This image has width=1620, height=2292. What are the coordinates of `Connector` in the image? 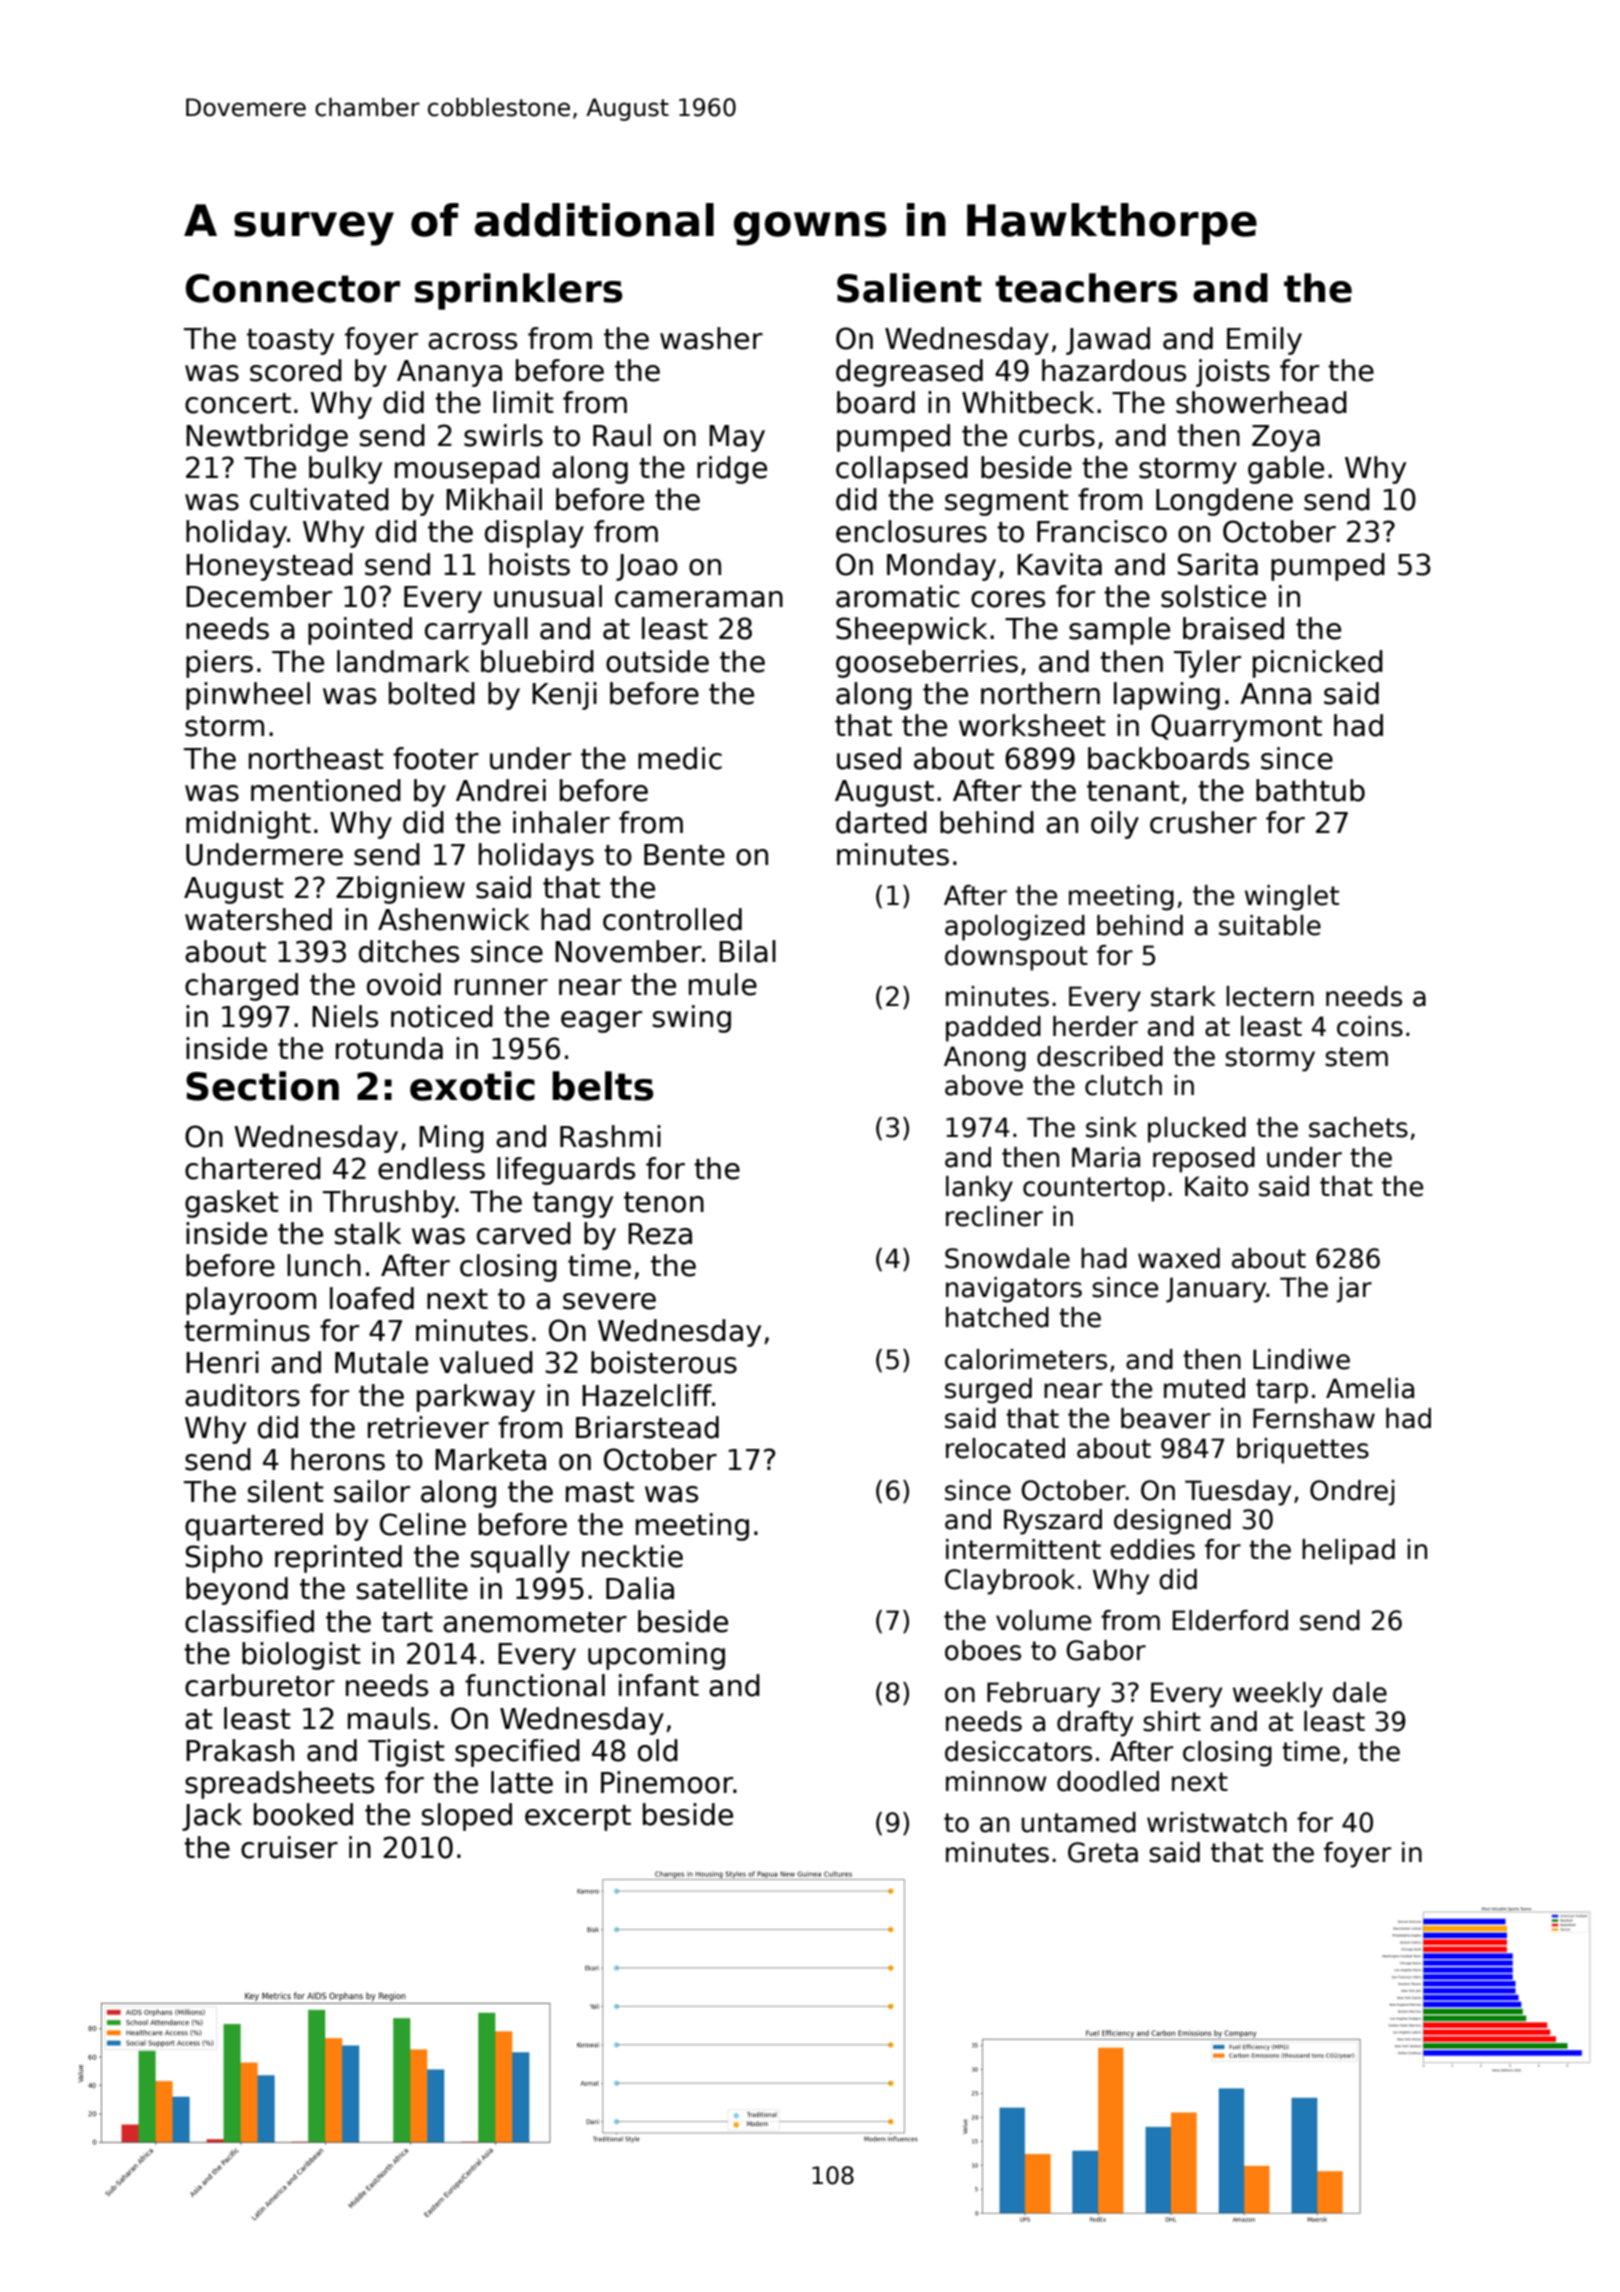 It's located at (293, 288).
